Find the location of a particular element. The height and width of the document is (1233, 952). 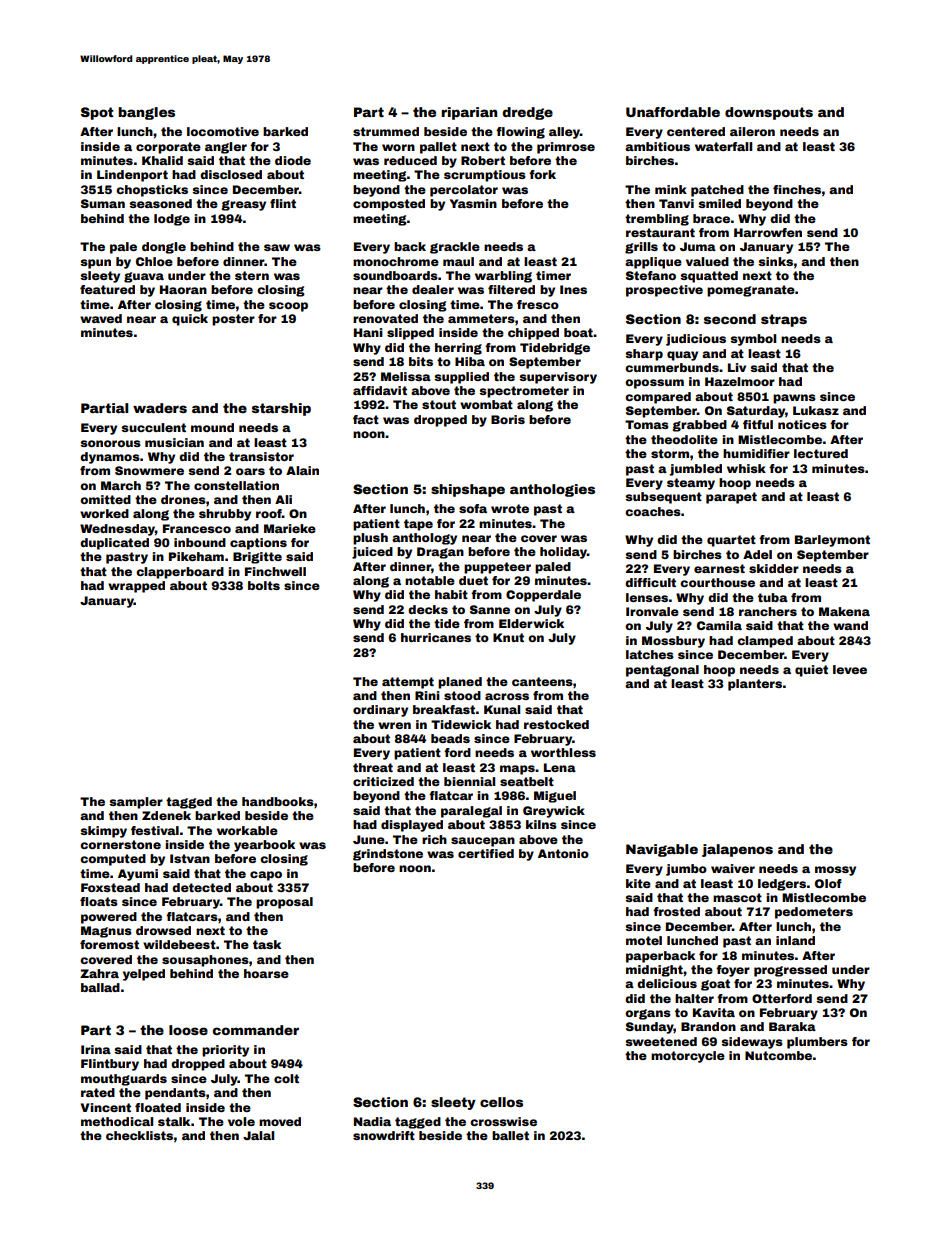

warbling is located at coordinates (503, 277).
